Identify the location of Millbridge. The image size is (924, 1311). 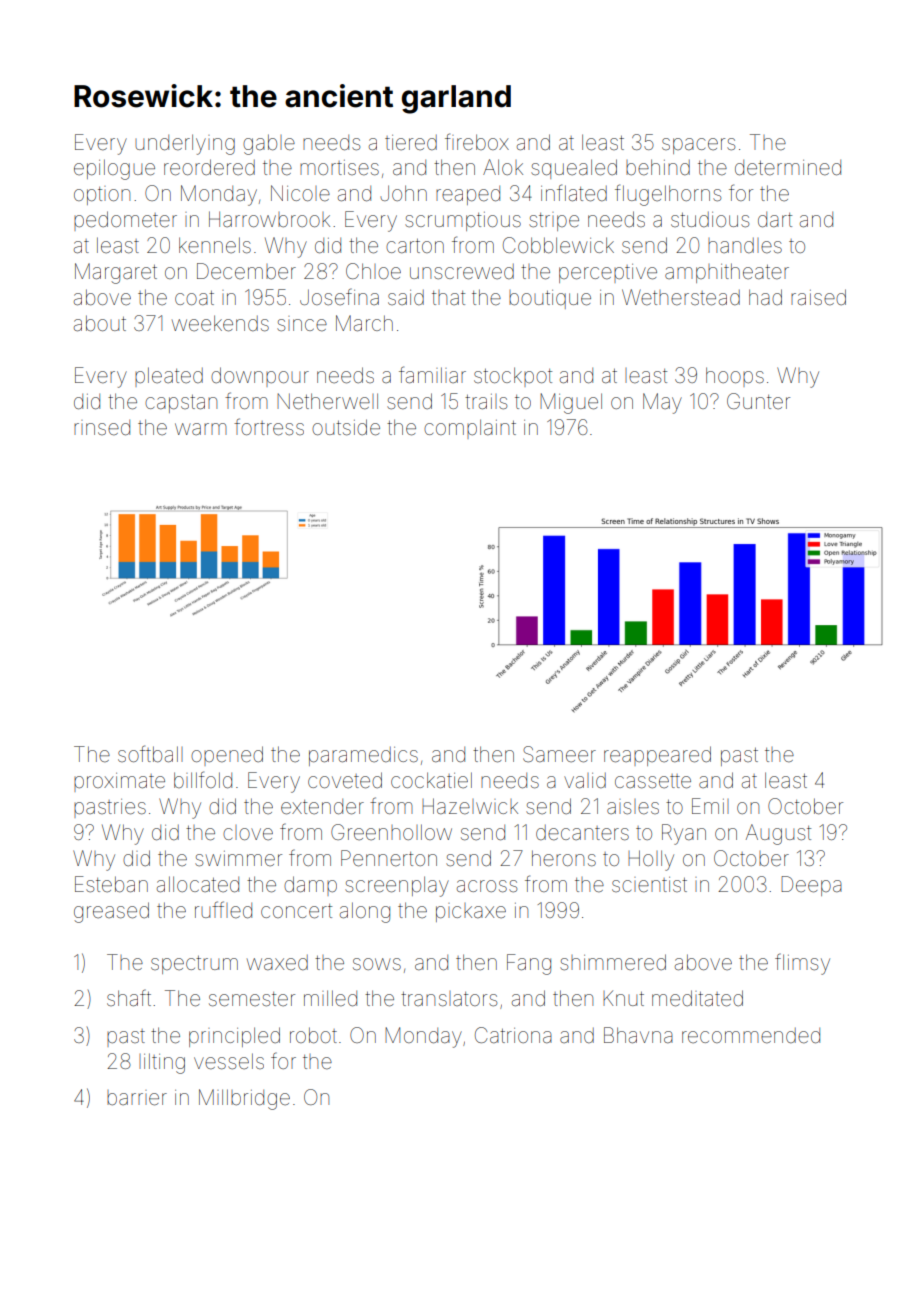
(244, 1099).
